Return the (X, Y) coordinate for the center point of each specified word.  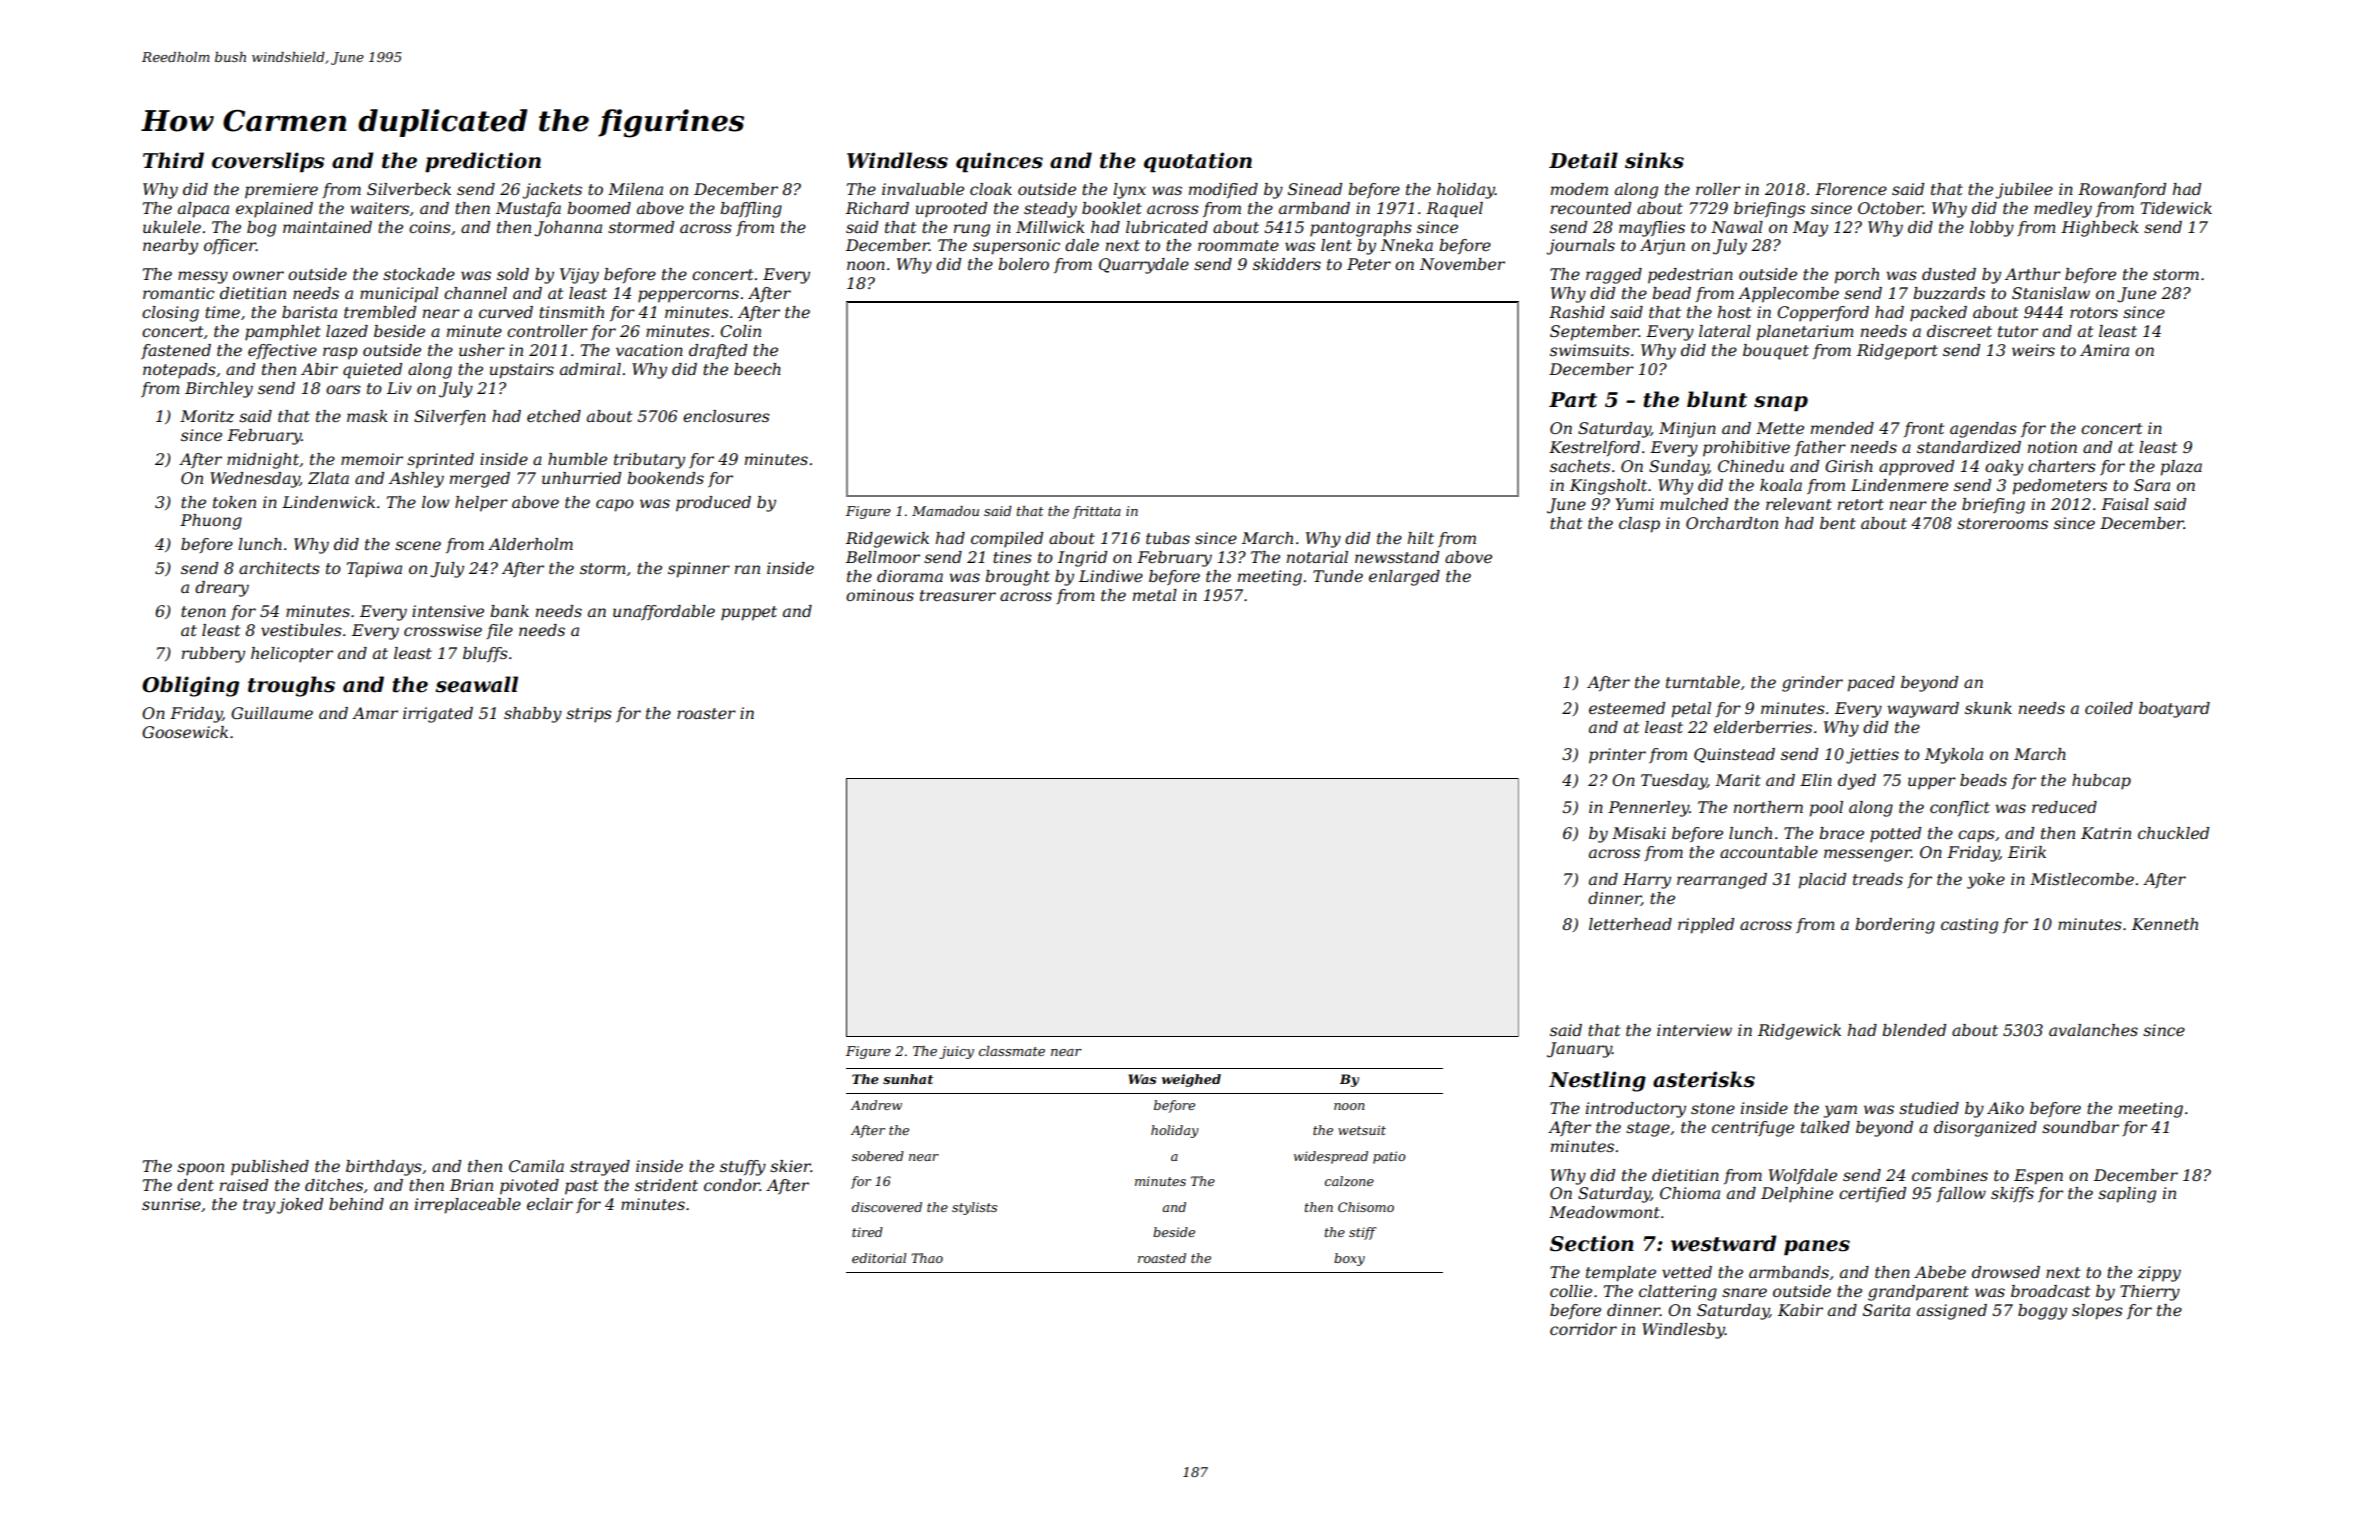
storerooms (2002, 523)
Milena (635, 189)
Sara (2152, 485)
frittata (1097, 512)
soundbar (2080, 1127)
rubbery (213, 655)
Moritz (207, 416)
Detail (1583, 160)
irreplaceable (468, 1206)
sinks (1654, 160)
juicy (956, 1052)
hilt (1421, 538)
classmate (1012, 1051)
